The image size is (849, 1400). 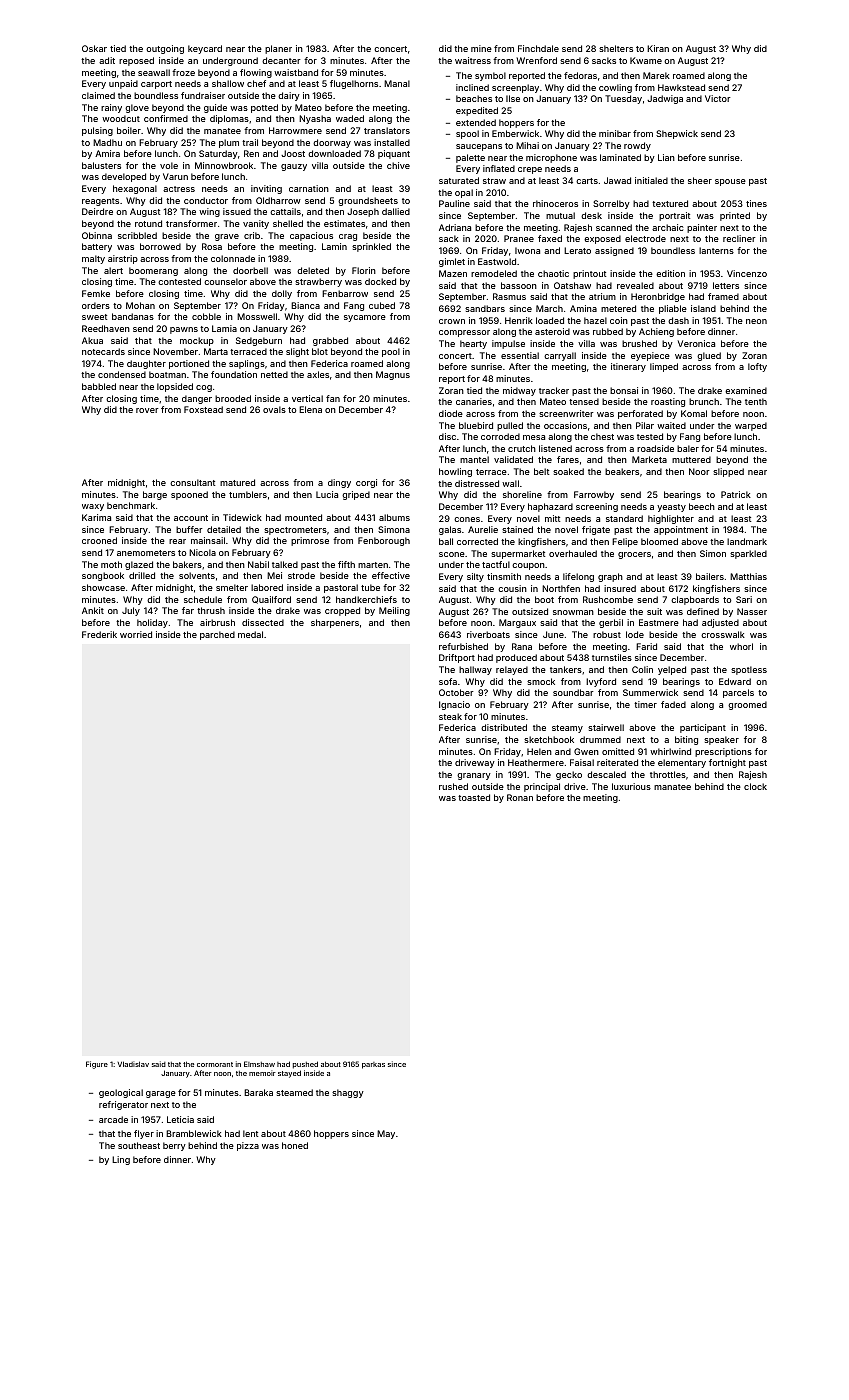 I want to click on clock, so click(x=755, y=786).
